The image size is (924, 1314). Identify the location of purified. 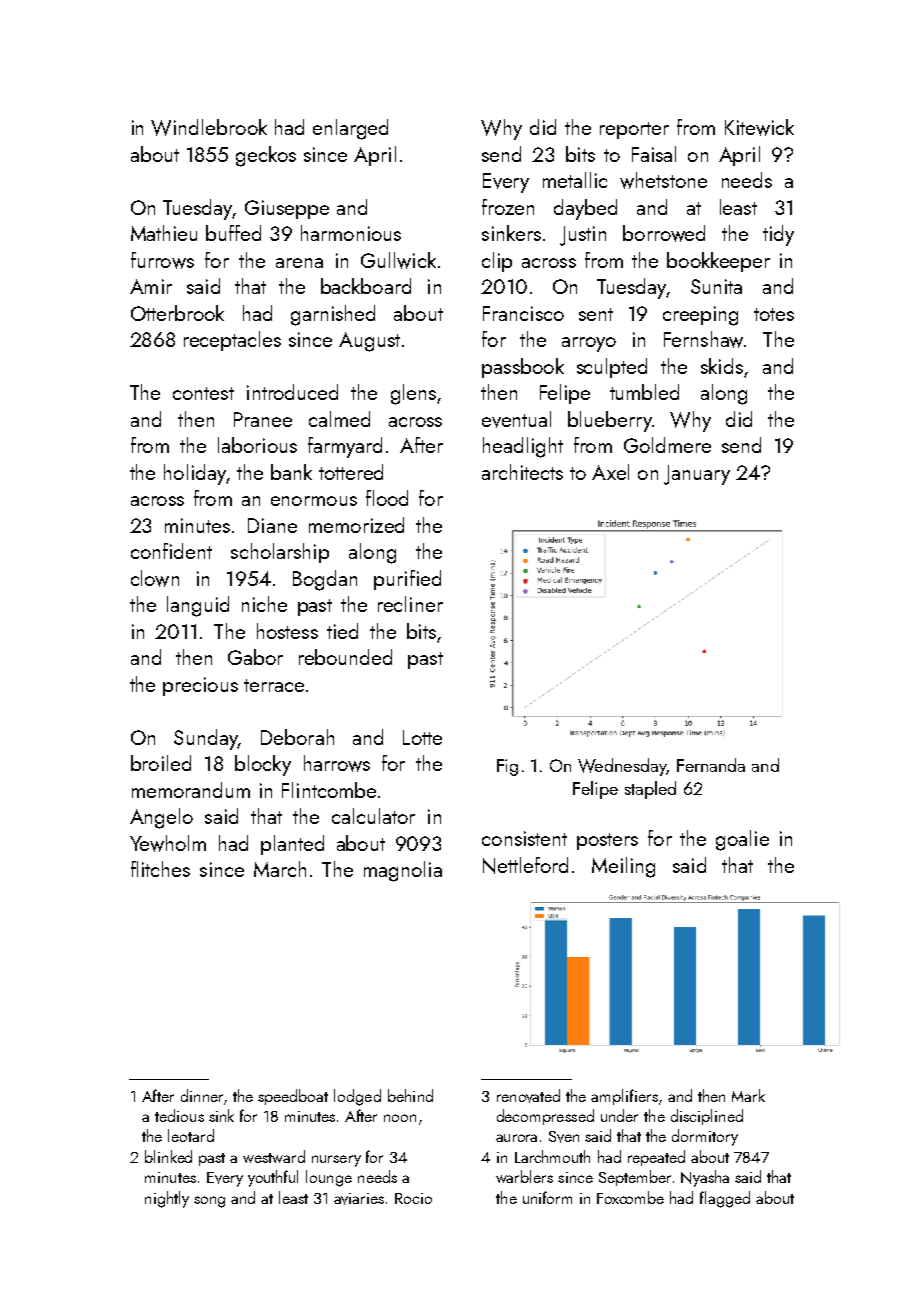
(407, 580).
